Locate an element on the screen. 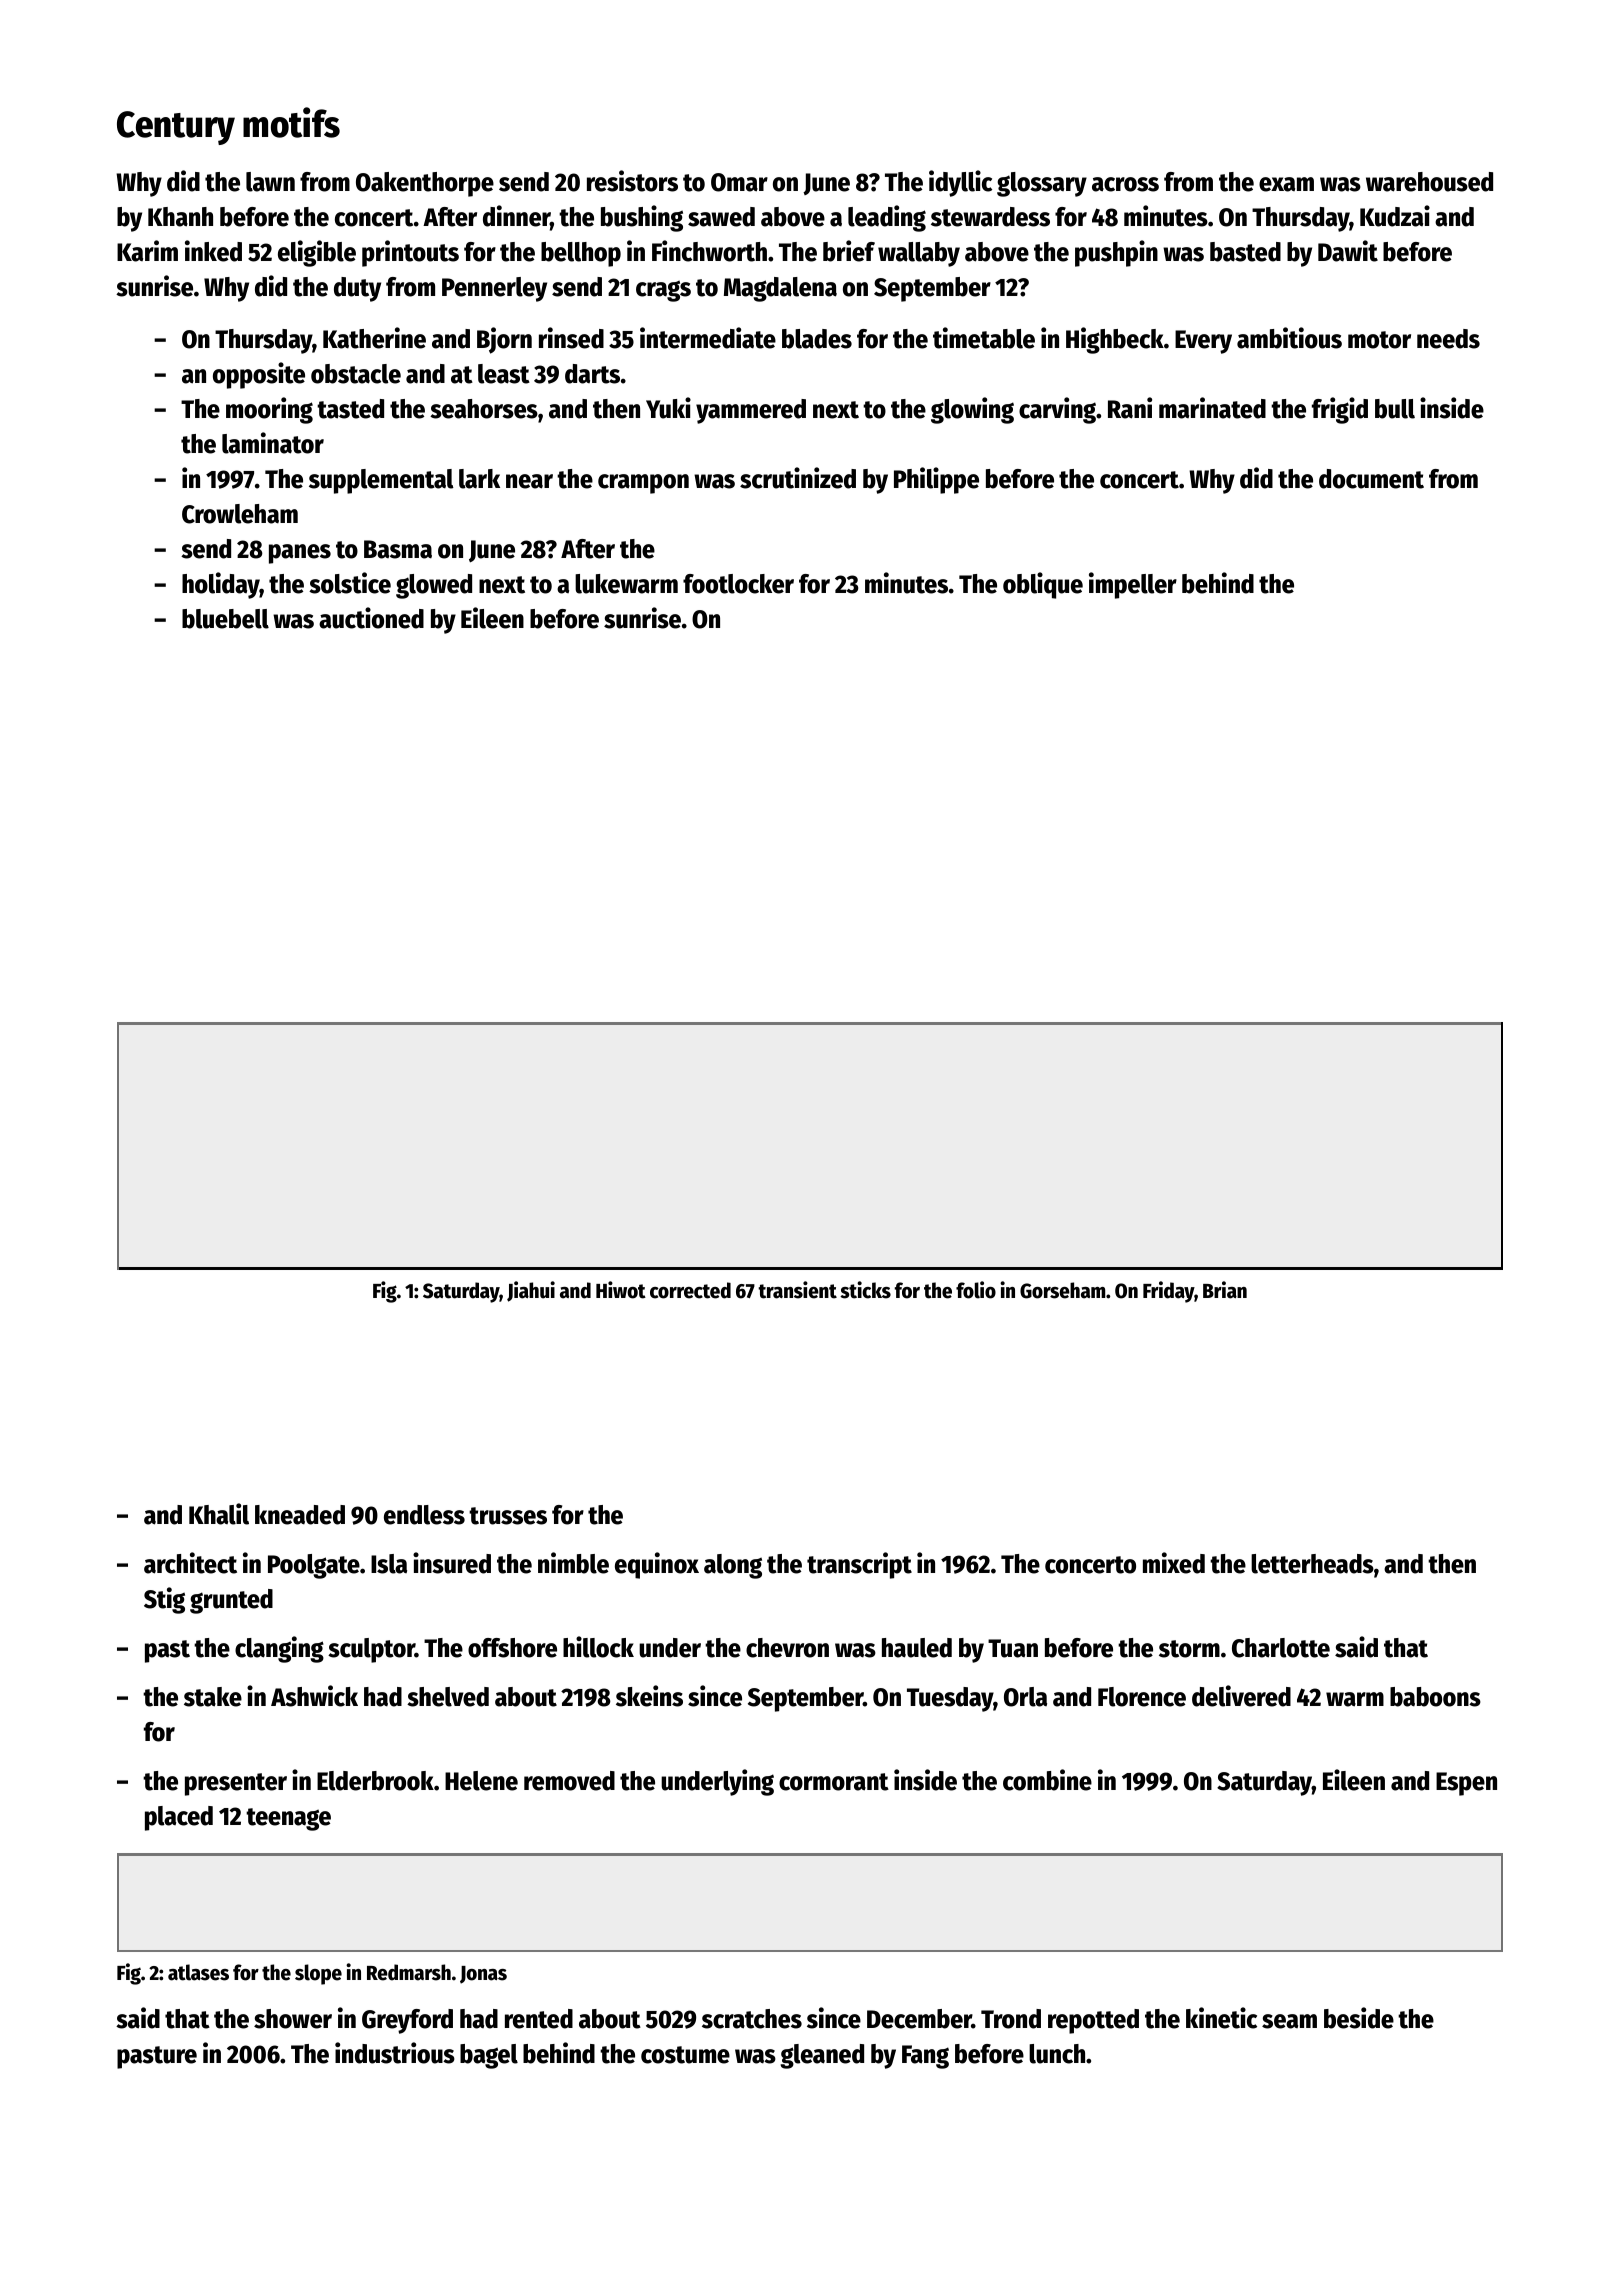 This screenshot has width=1620, height=2292. eligible is located at coordinates (317, 253).
